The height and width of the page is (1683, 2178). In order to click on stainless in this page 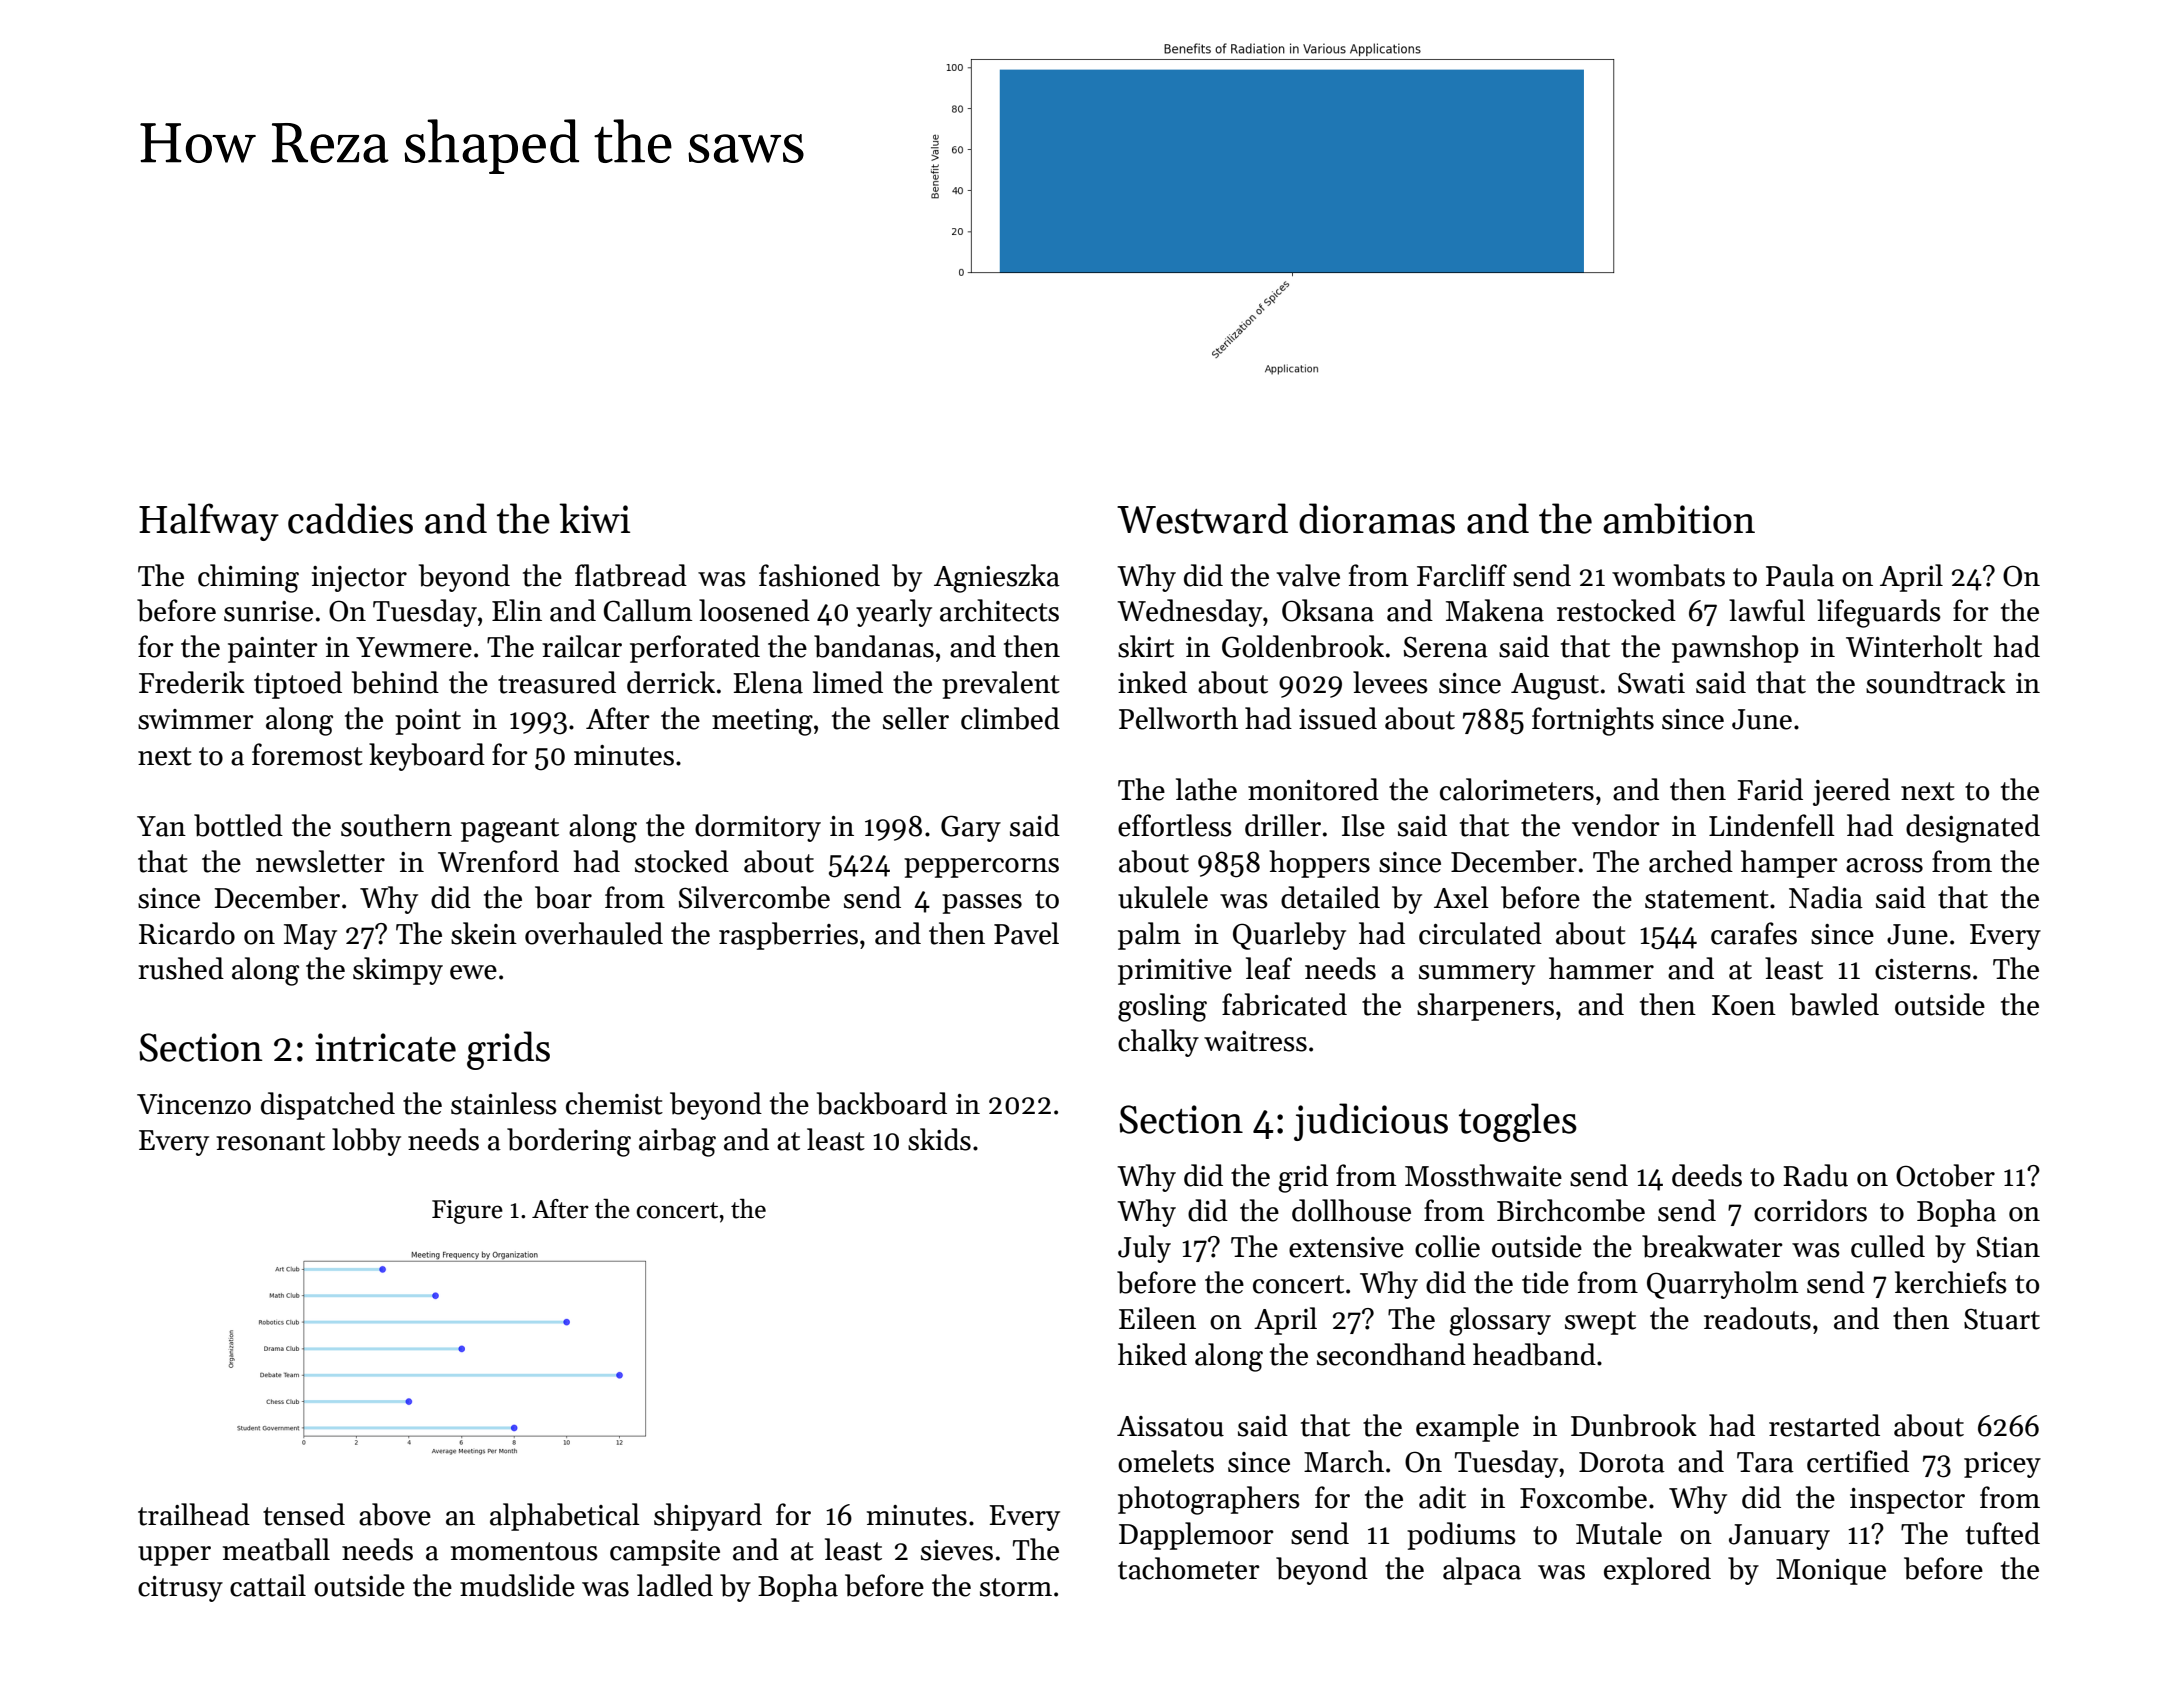, I will do `click(504, 1103)`.
